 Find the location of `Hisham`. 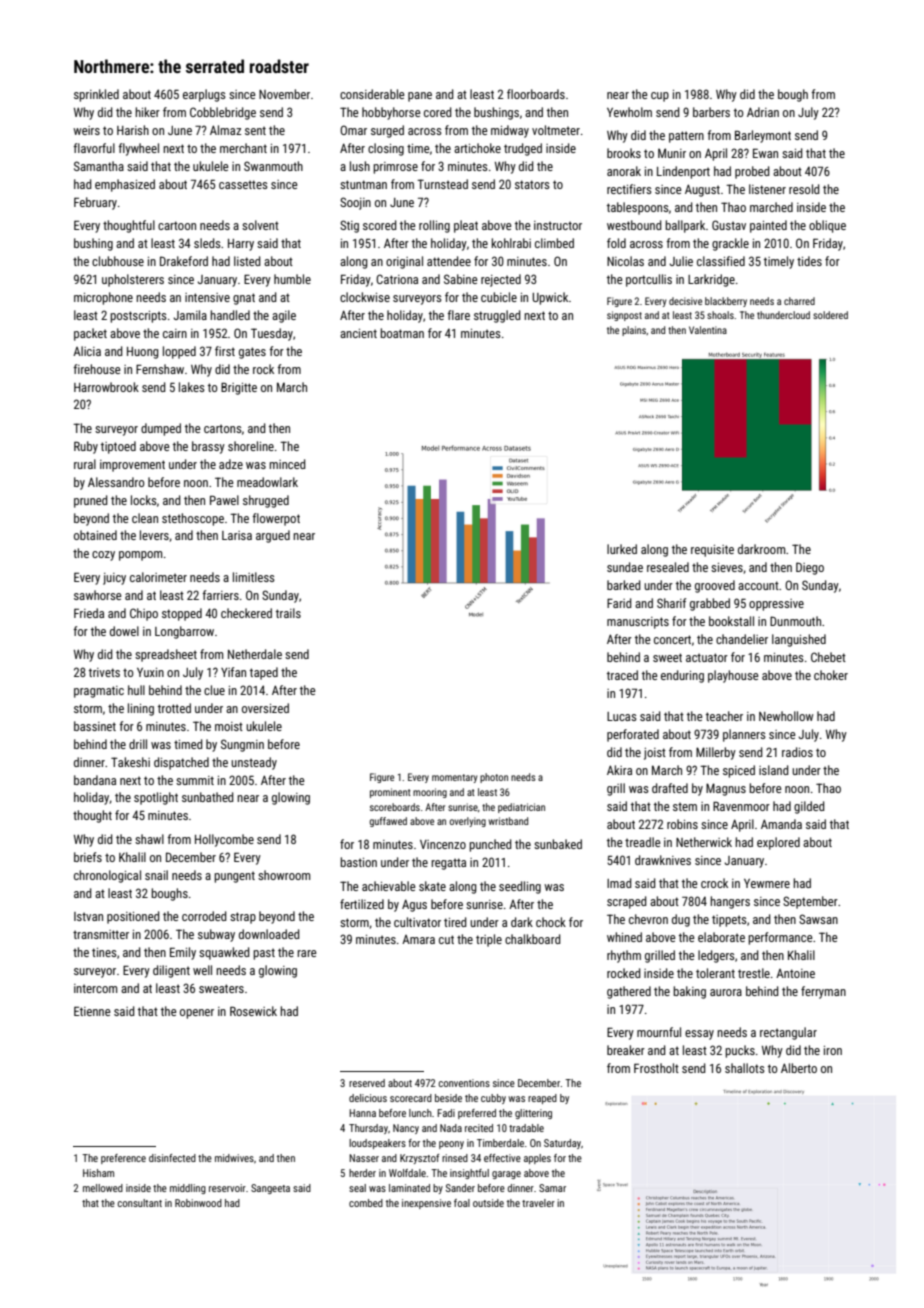

Hisham is located at coordinates (98, 1173).
